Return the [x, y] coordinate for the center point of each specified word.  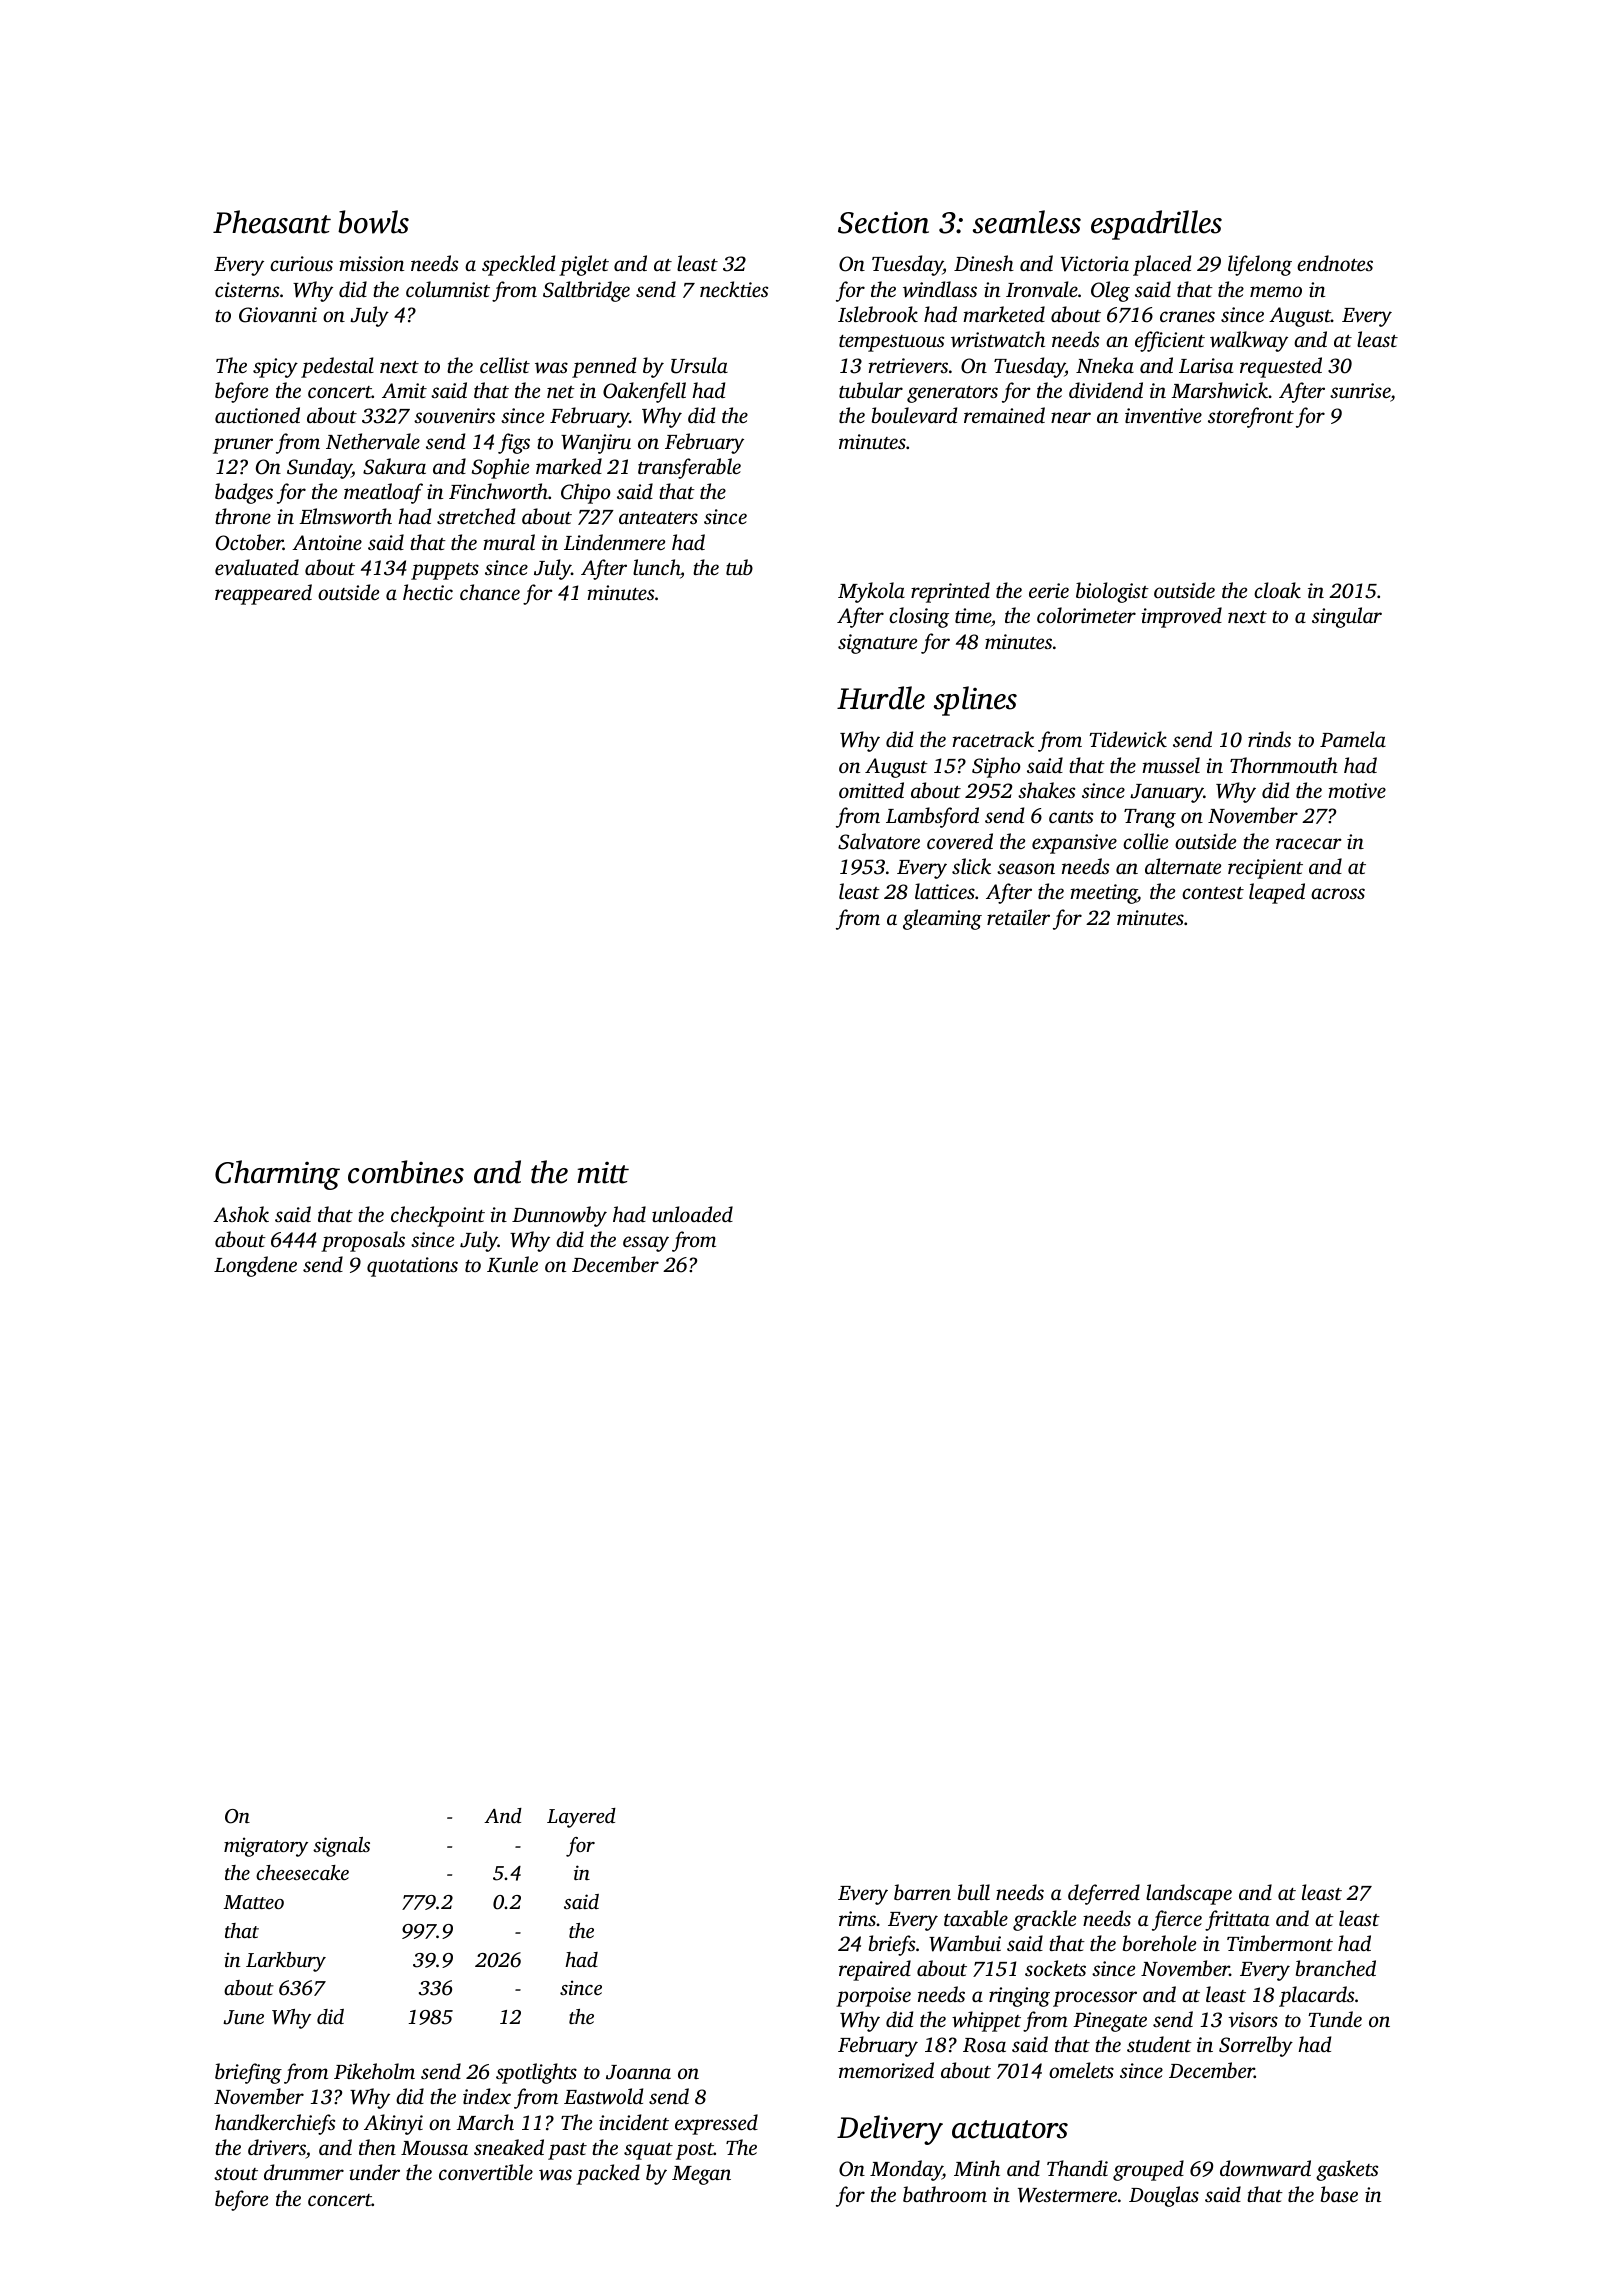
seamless [1027, 222]
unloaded [692, 1214]
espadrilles [1156, 225]
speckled [518, 265]
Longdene [255, 1266]
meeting [1103, 894]
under [374, 2172]
